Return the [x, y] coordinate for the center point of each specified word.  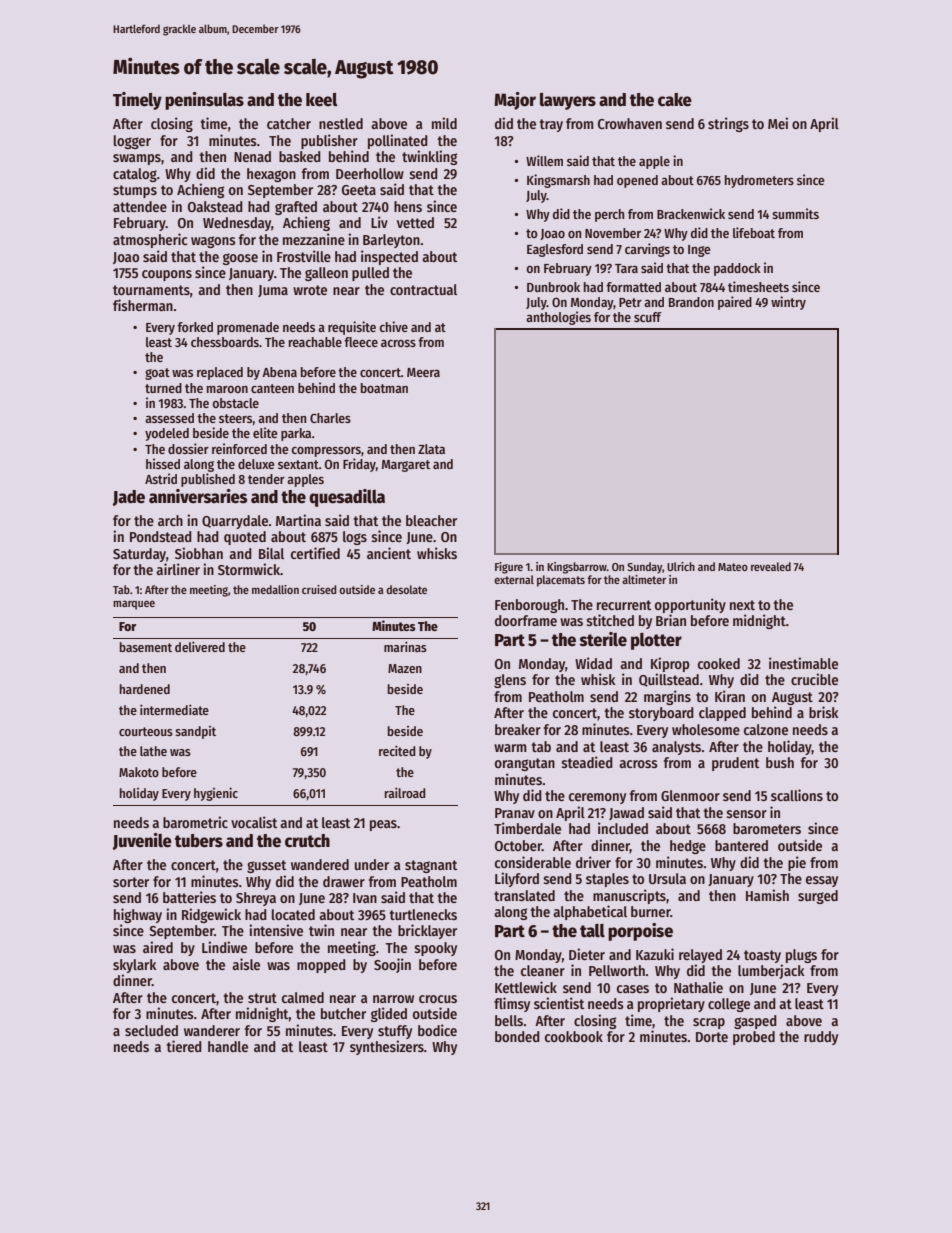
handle [228, 1046]
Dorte [712, 1037]
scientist [559, 1003]
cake [675, 100]
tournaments [151, 290]
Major [515, 101]
